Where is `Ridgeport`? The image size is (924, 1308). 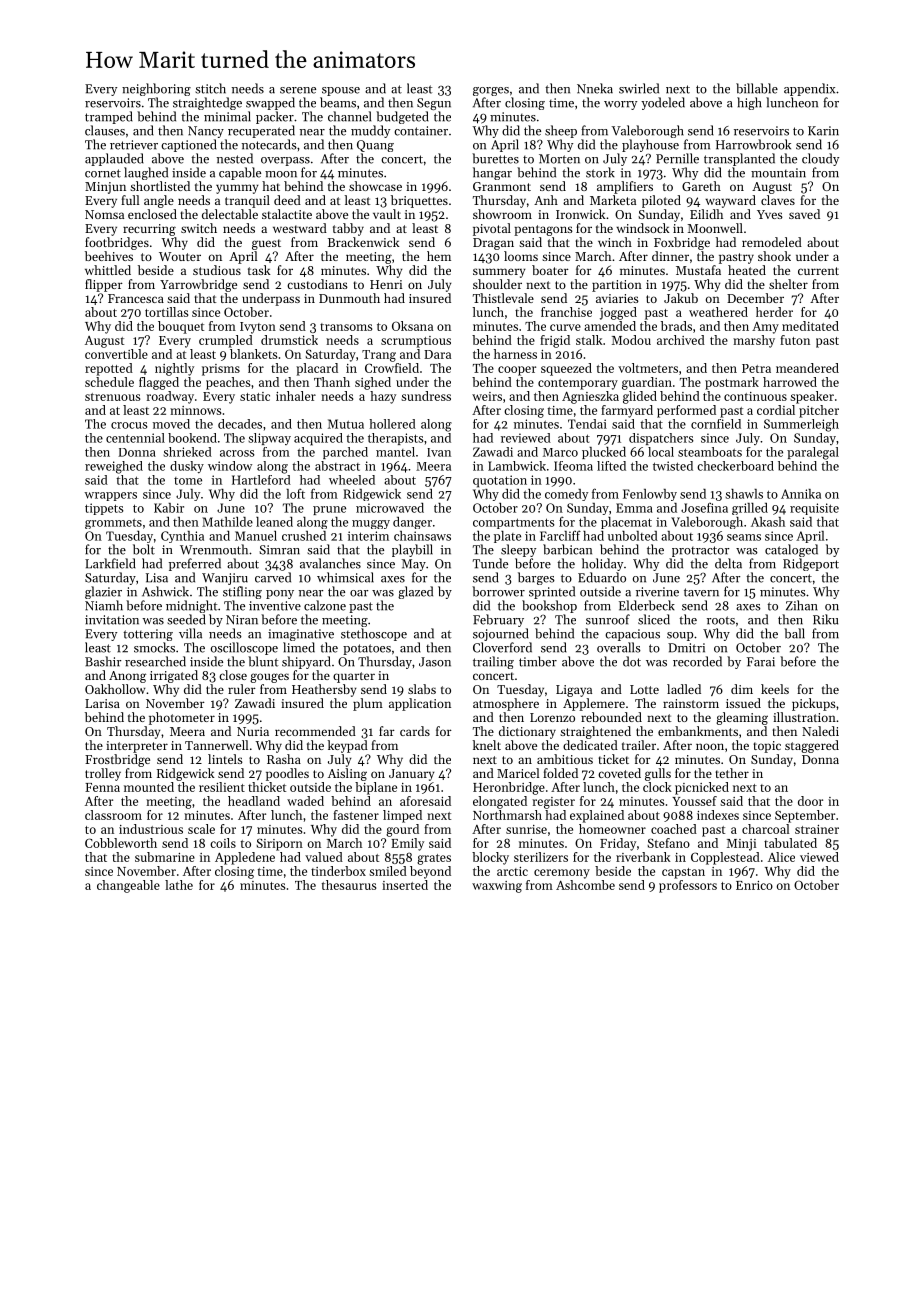
Ridgeport is located at coordinates (811, 564).
